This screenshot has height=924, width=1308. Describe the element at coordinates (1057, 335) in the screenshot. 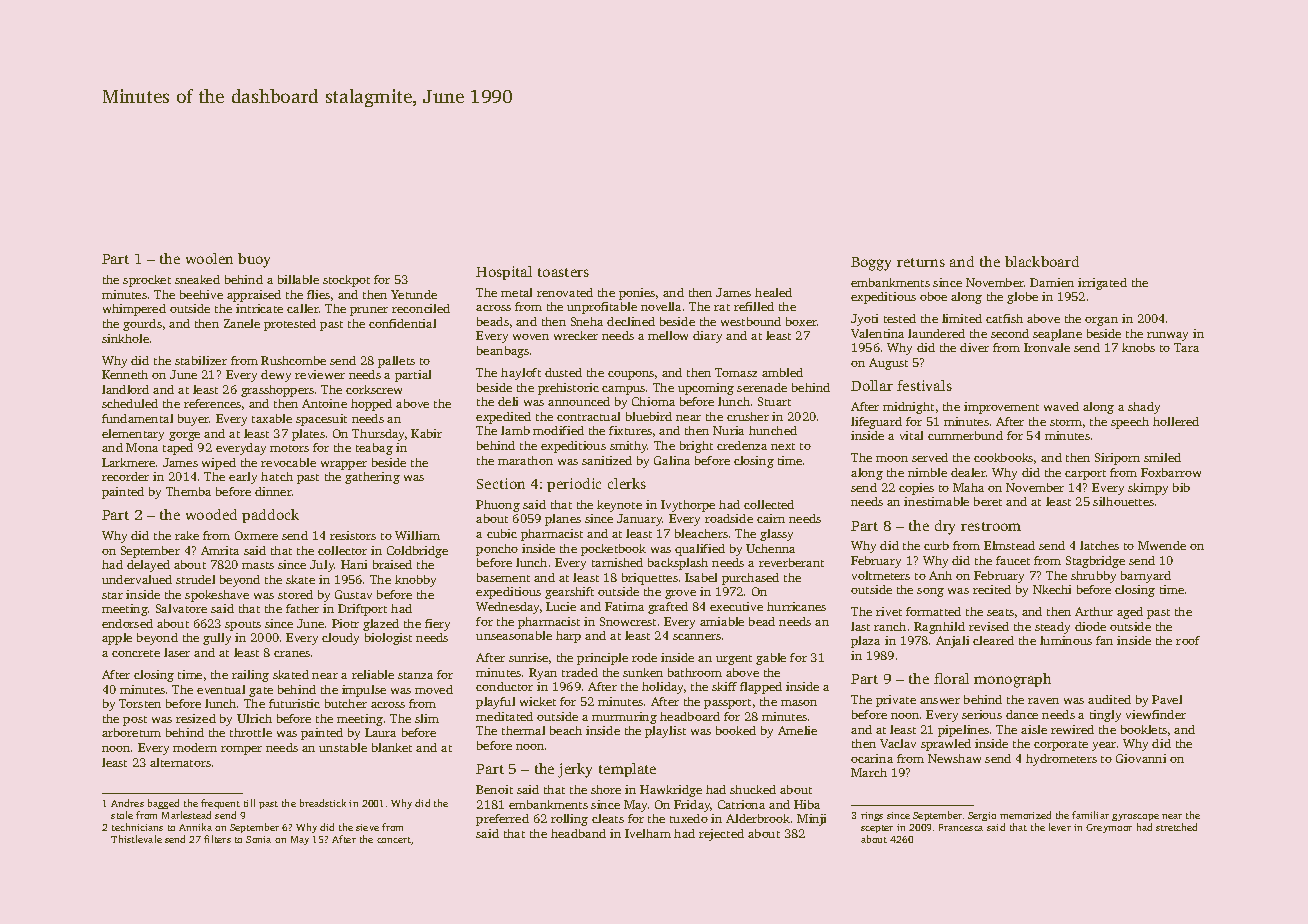

I see `seaplane` at that location.
